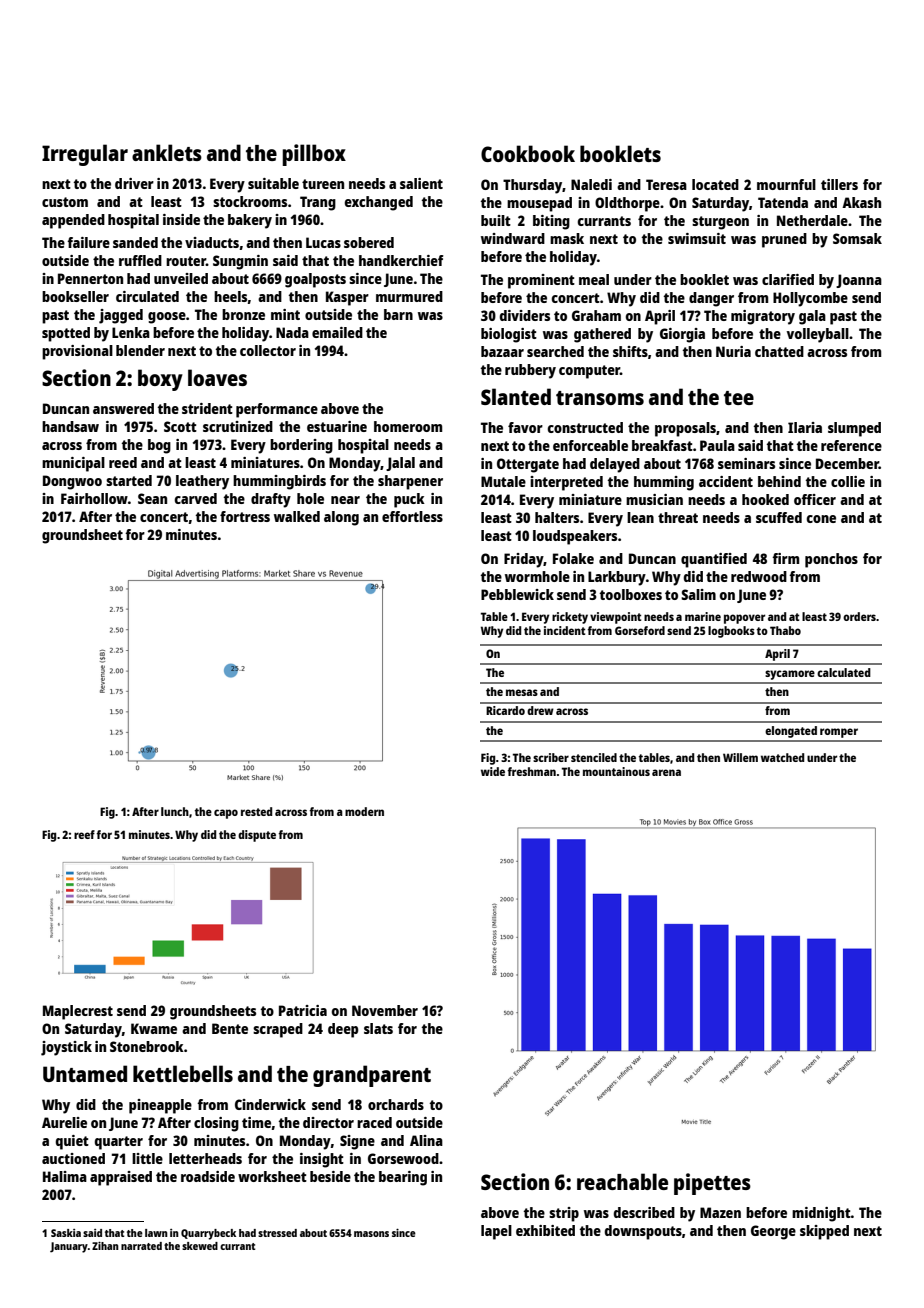 The height and width of the screenshot is (1308, 924). What do you see at coordinates (66, 1048) in the screenshot?
I see `joystick` at bounding box center [66, 1048].
